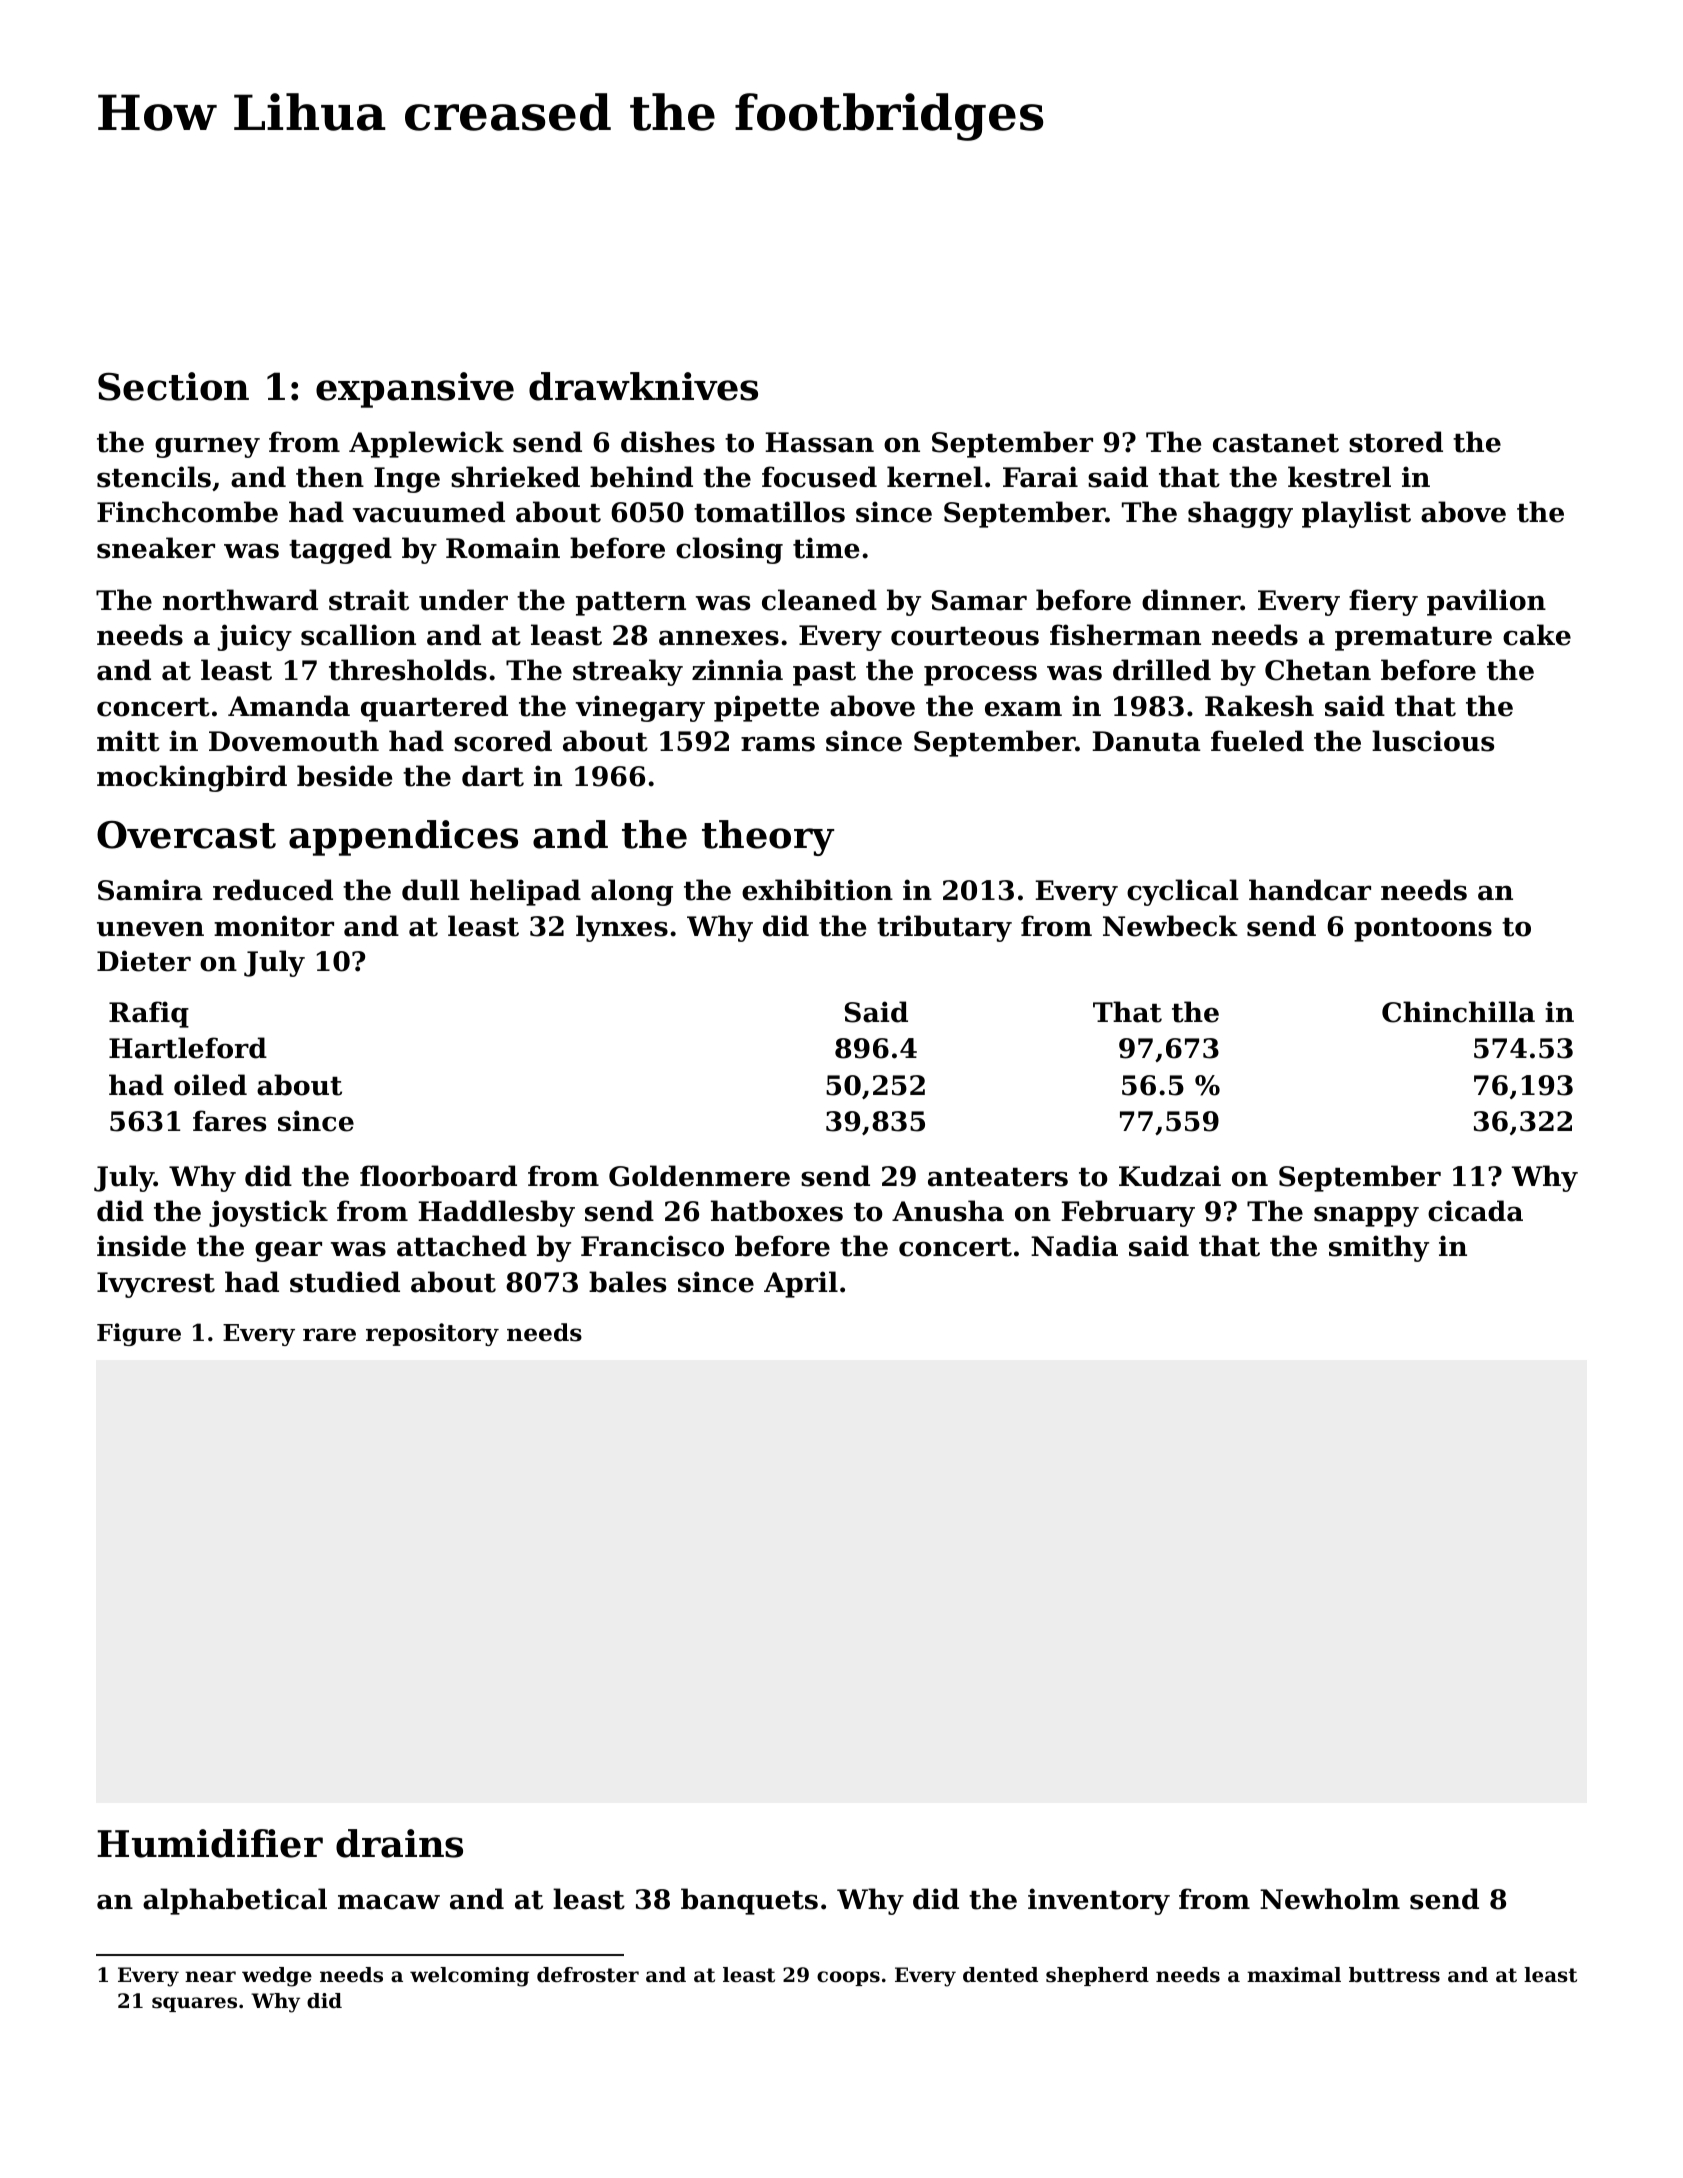 The height and width of the page is (2178, 1683). Describe the element at coordinates (1330, 1899) in the page. I see `Newholm` at that location.
